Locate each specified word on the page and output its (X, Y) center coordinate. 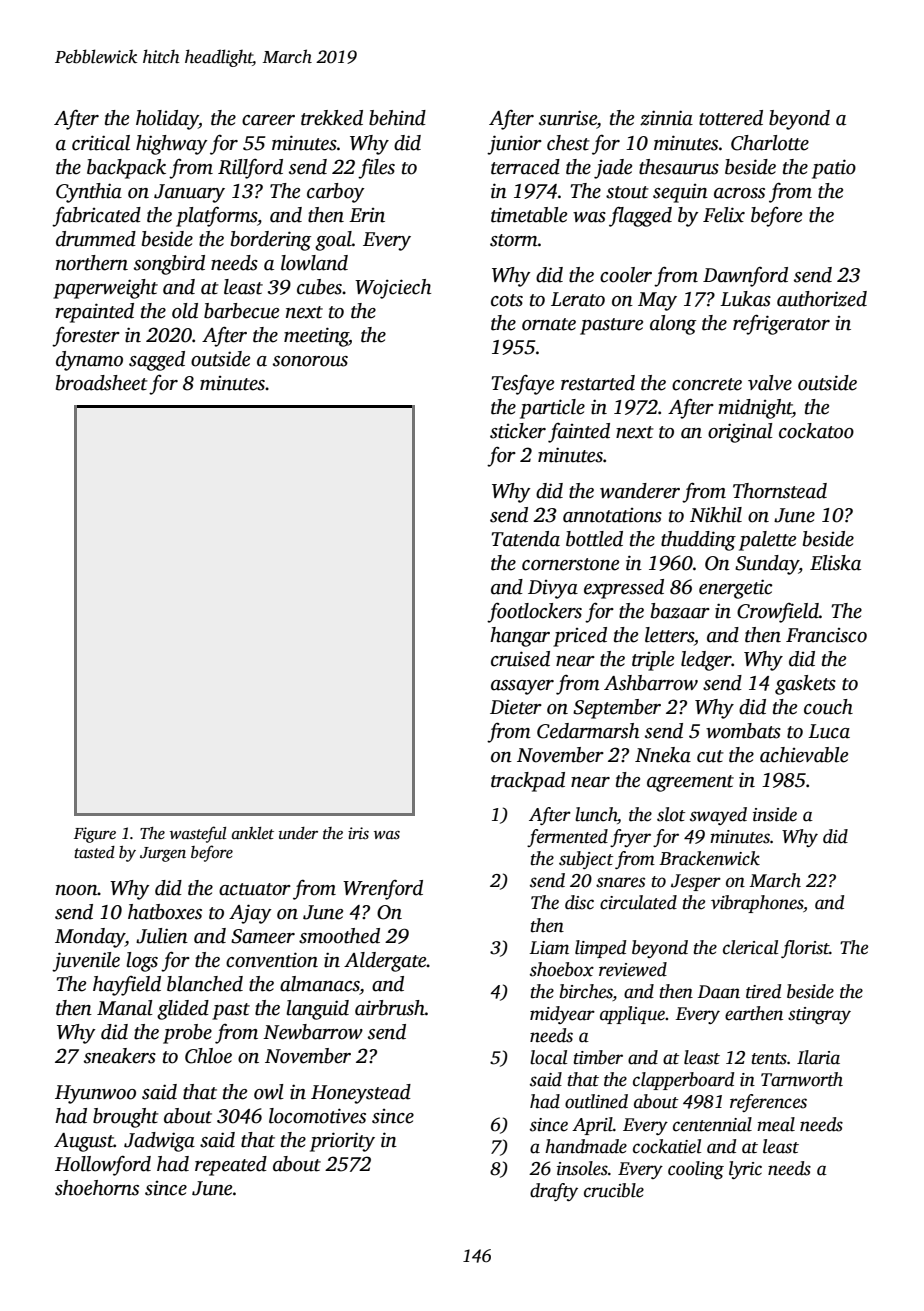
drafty (554, 1192)
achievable (804, 755)
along (673, 325)
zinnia (666, 118)
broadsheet (102, 383)
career (268, 120)
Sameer (263, 936)
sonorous (310, 361)
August (84, 1142)
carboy (336, 193)
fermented (567, 838)
